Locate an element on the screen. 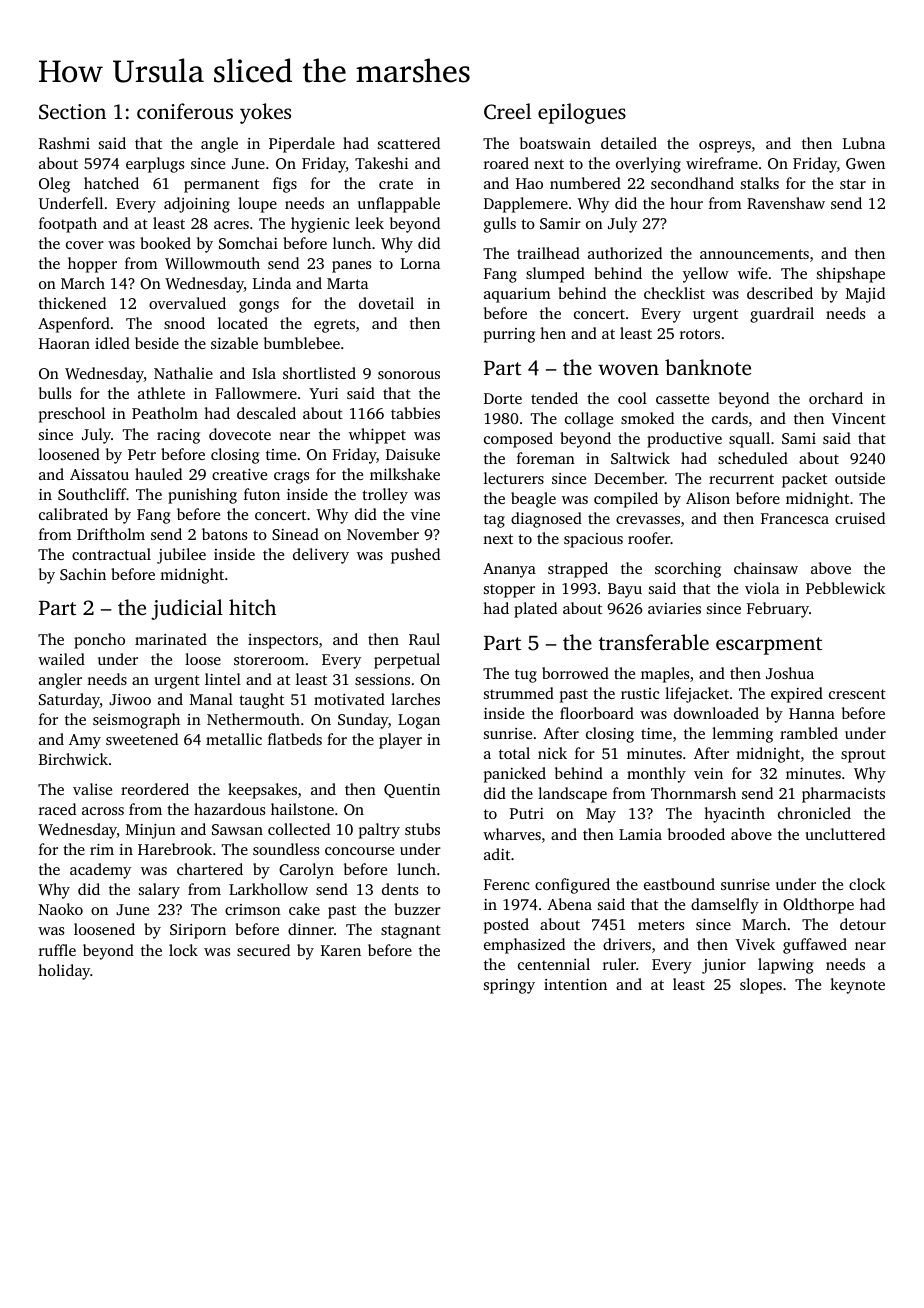 The height and width of the screenshot is (1308, 924). hazardous is located at coordinates (229, 809).
